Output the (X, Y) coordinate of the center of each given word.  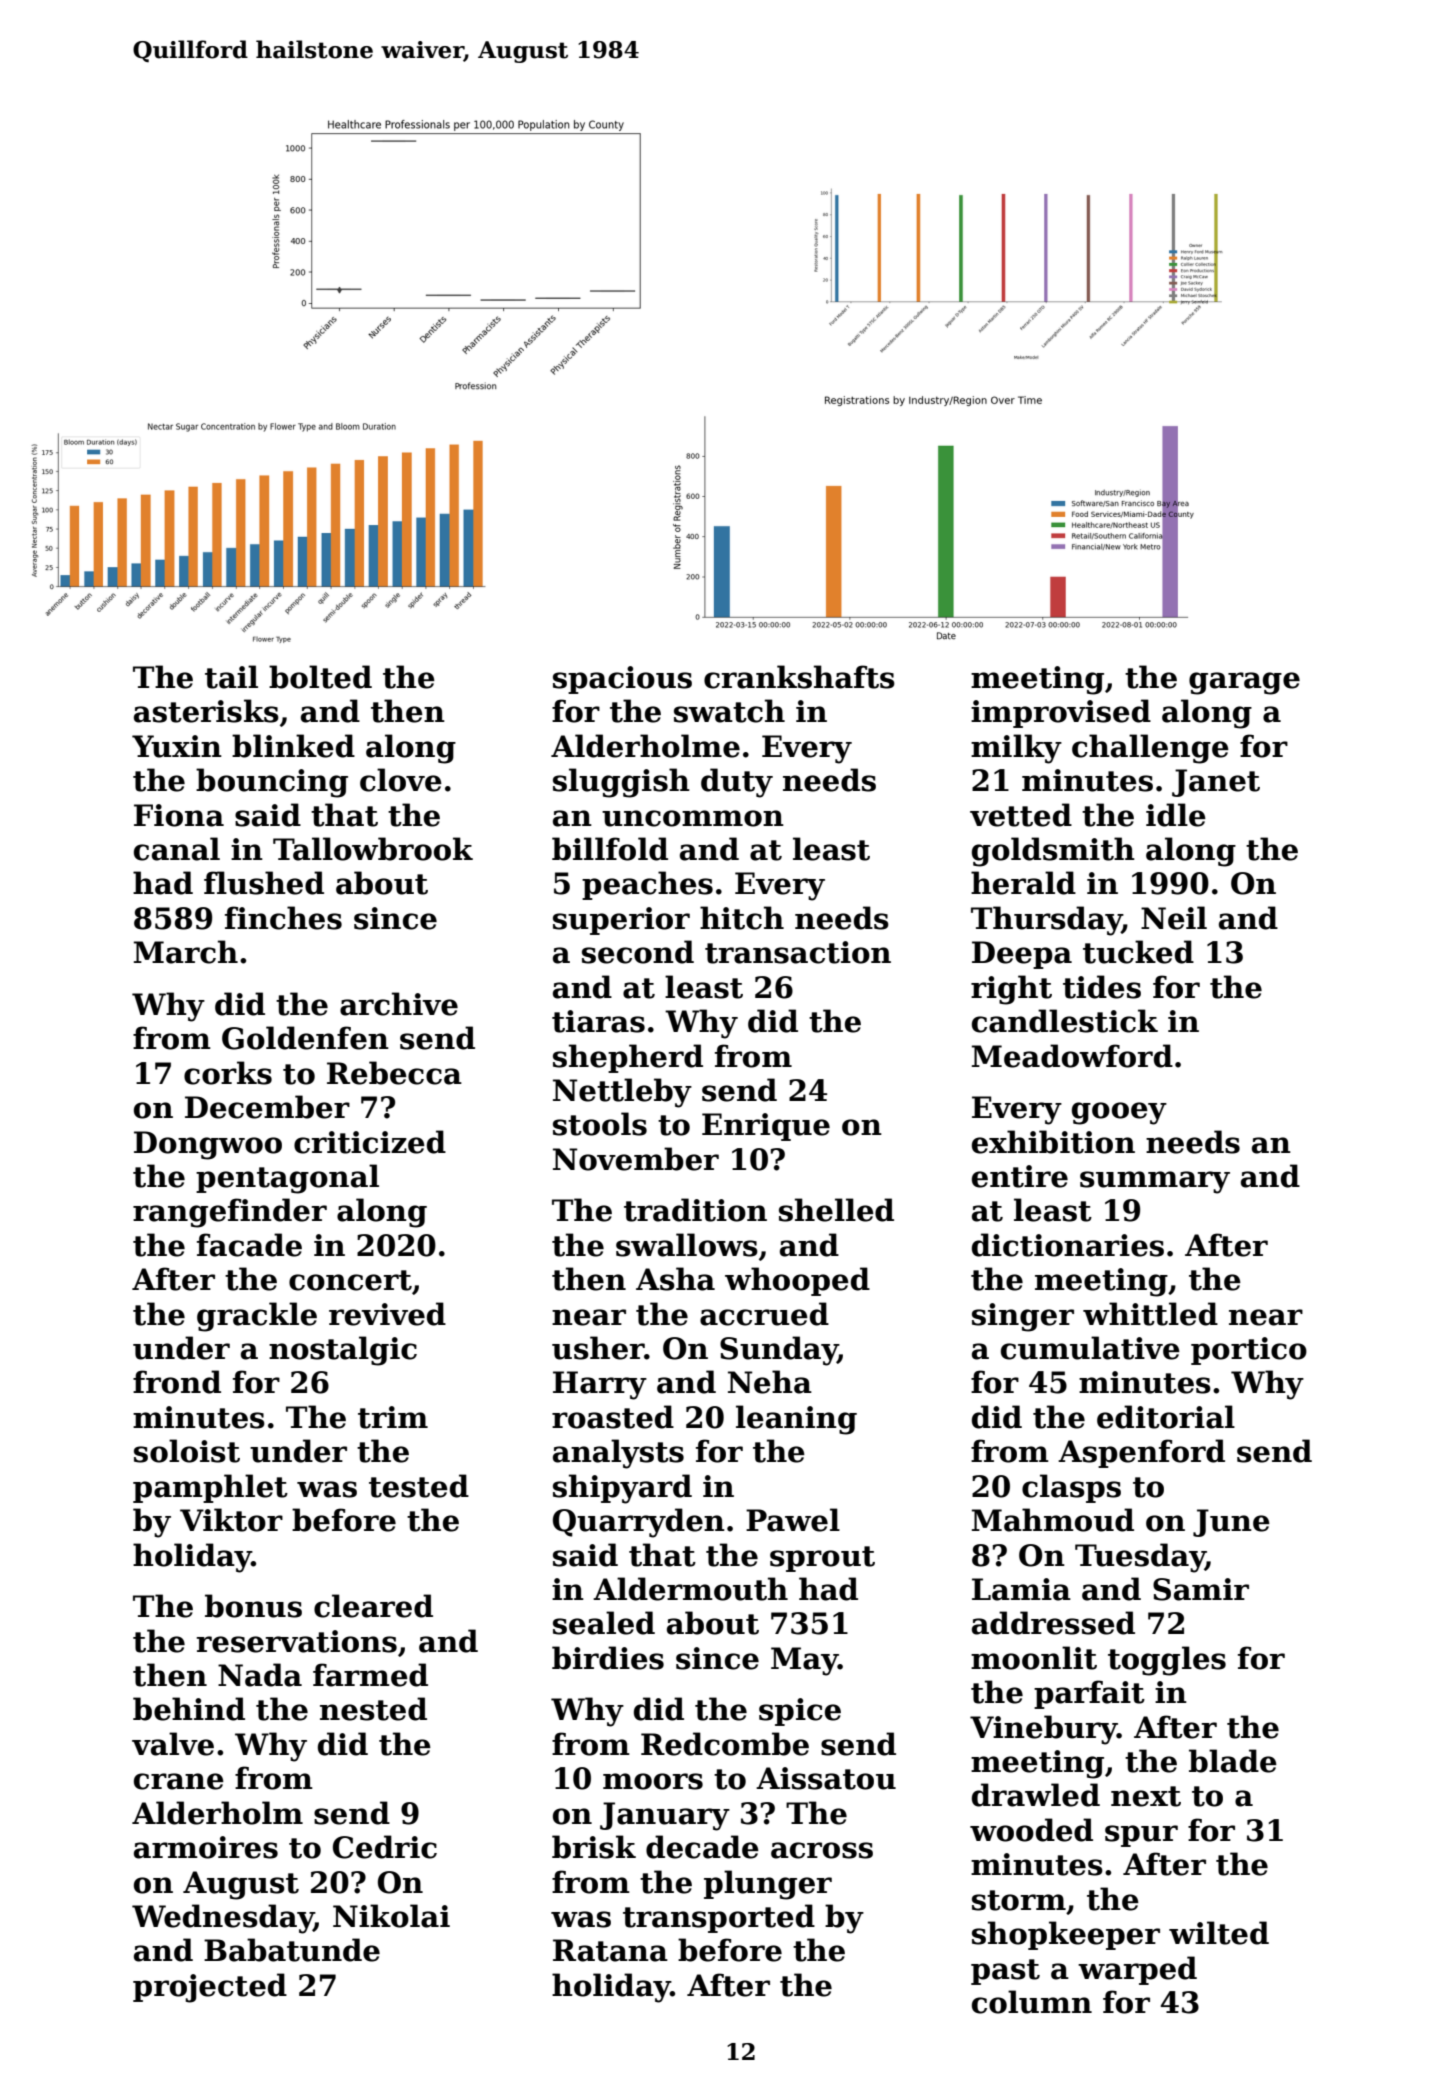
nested (373, 1709)
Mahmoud (1053, 1520)
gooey (1119, 1113)
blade (1233, 1761)
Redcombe (725, 1744)
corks (228, 1073)
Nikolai (391, 1916)
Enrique (766, 1127)
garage (1244, 683)
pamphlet (210, 1488)
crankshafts (799, 677)
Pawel (793, 1520)
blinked (293, 746)
